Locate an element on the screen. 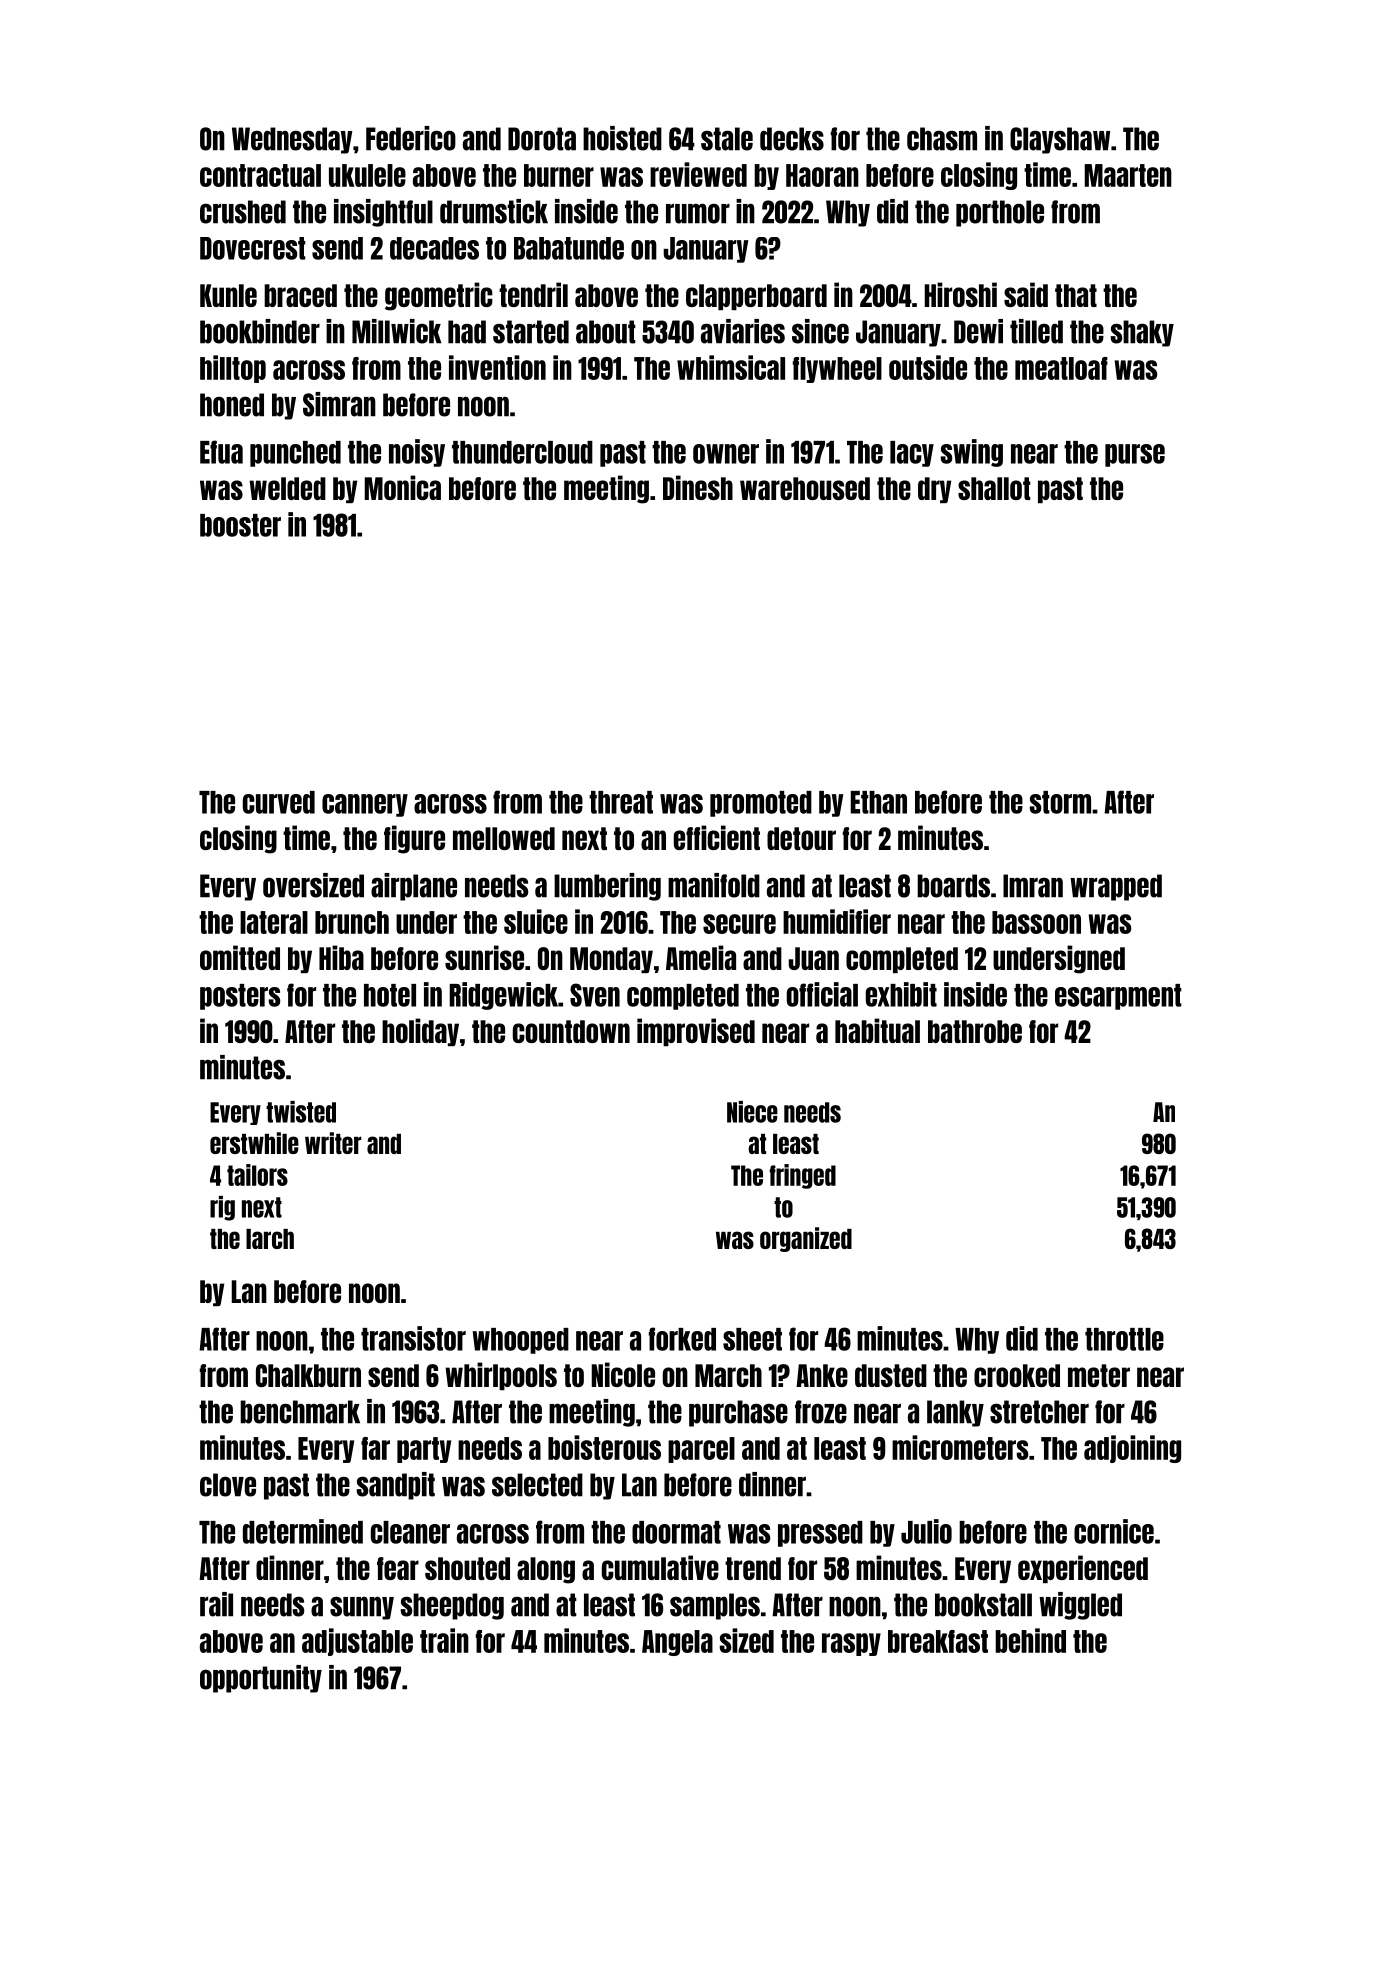 This screenshot has height=1969, width=1386. crooked is located at coordinates (1017, 1375).
